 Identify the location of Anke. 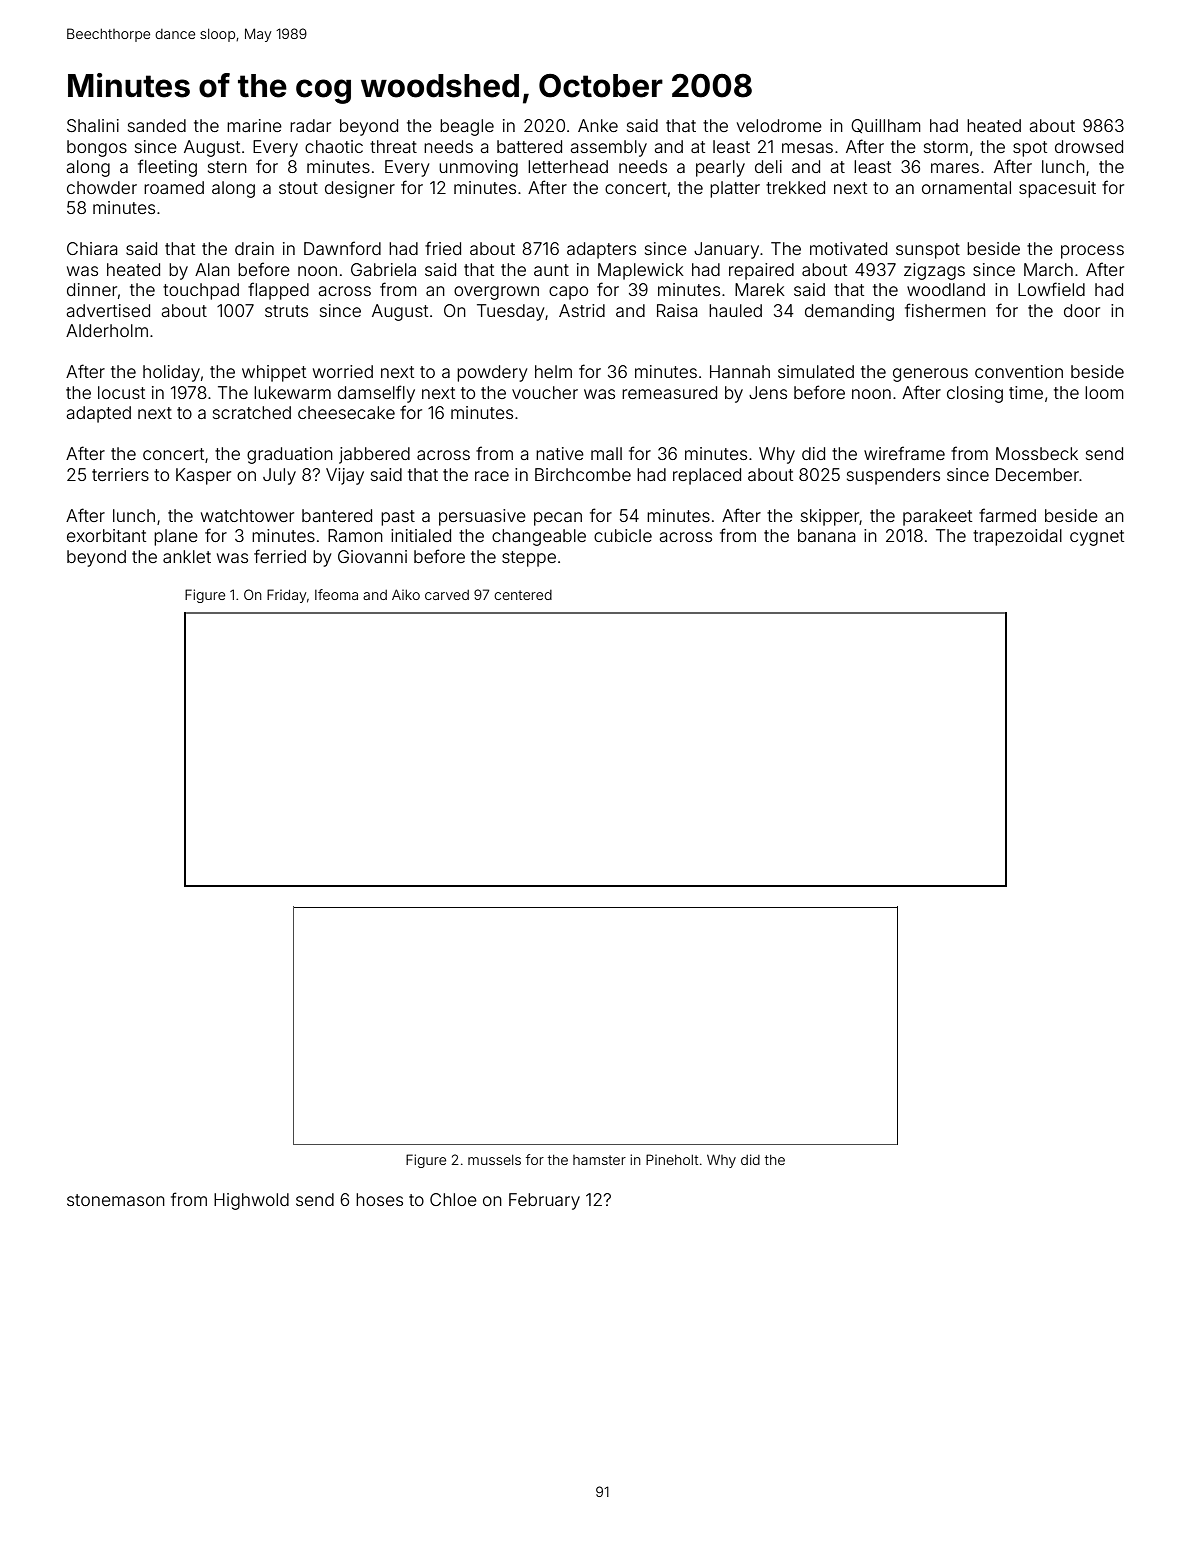
(598, 125).
